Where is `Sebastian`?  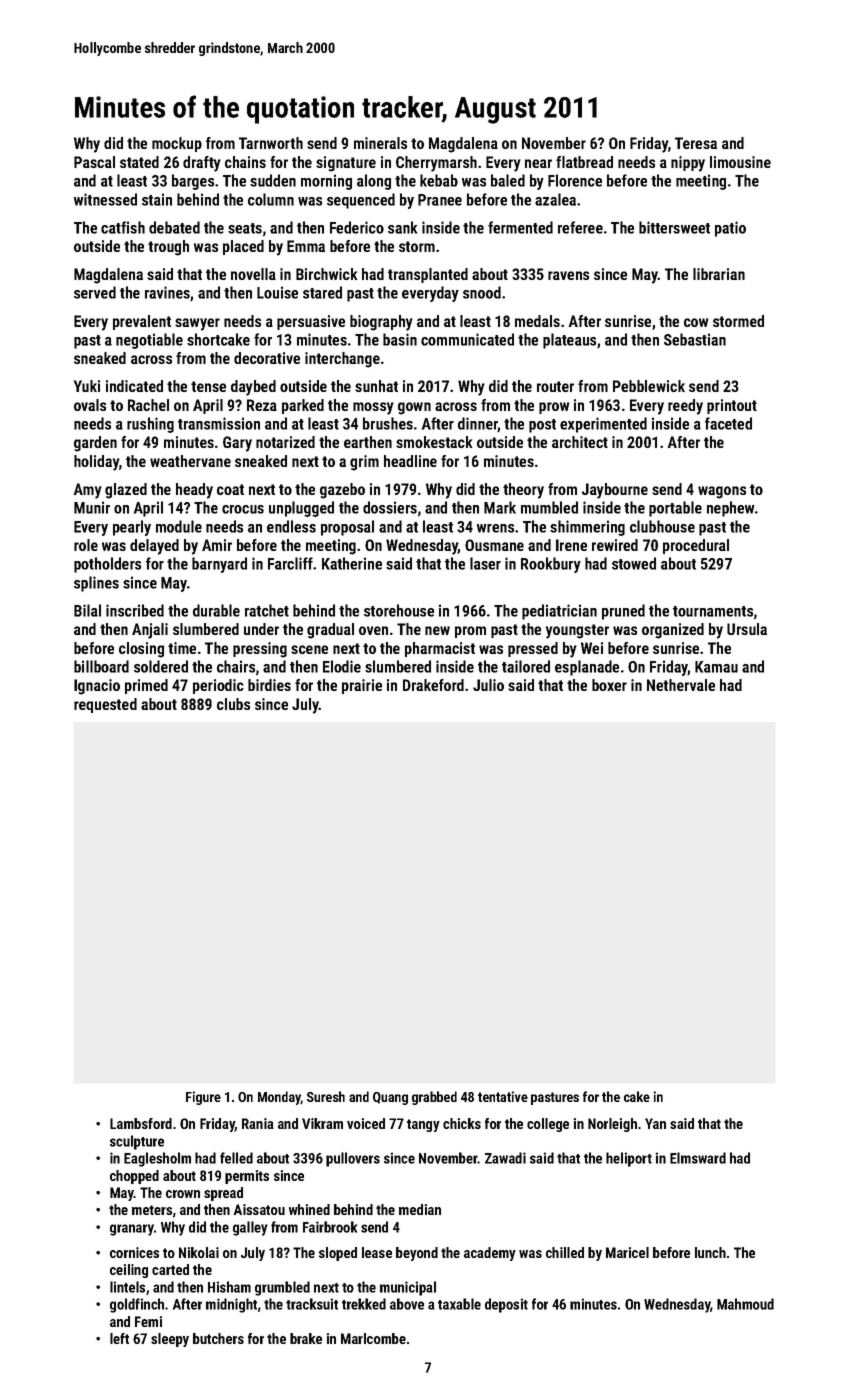
Sebastian is located at coordinates (695, 339).
